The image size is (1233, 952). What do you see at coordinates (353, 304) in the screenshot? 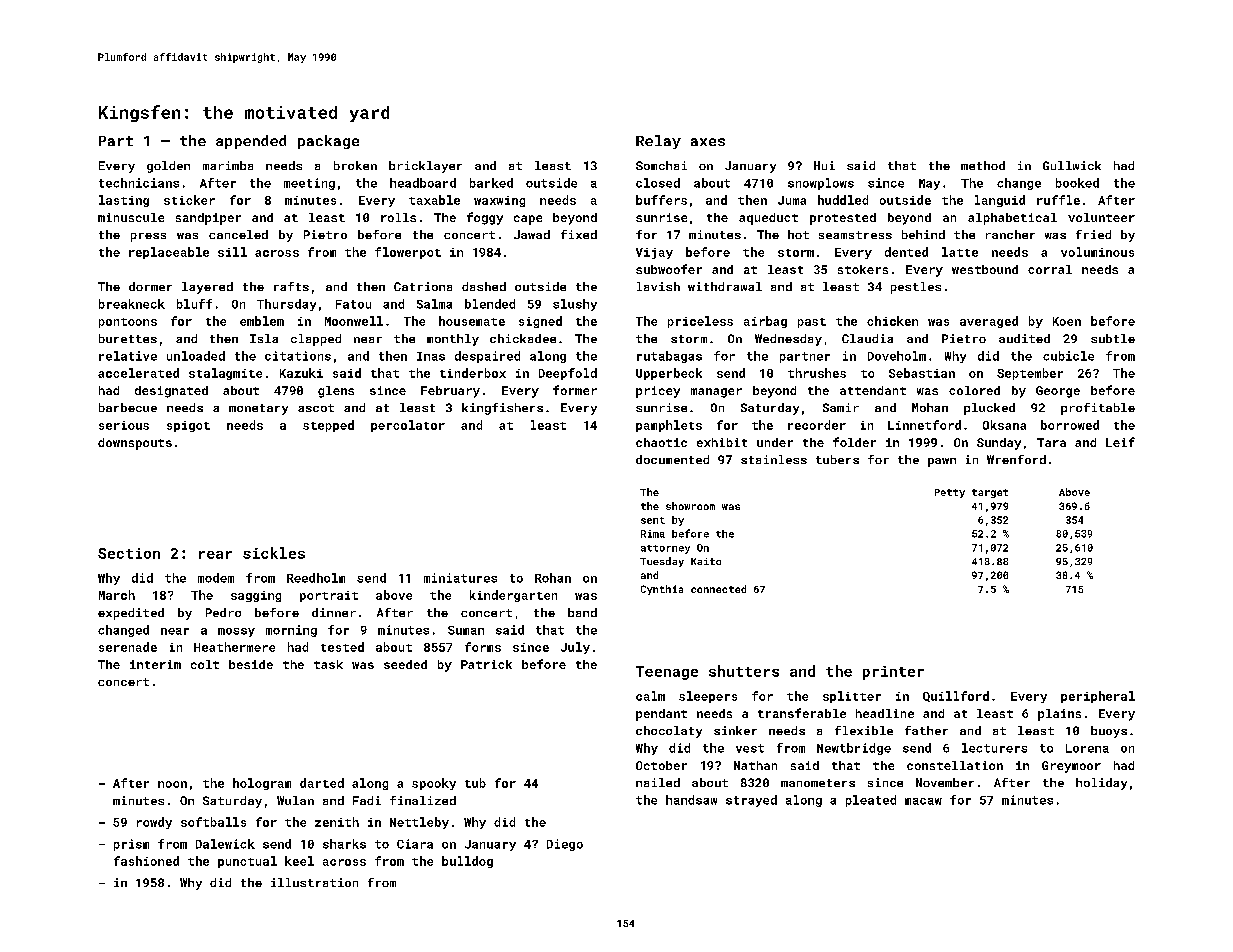
I see `Fatou` at bounding box center [353, 304].
